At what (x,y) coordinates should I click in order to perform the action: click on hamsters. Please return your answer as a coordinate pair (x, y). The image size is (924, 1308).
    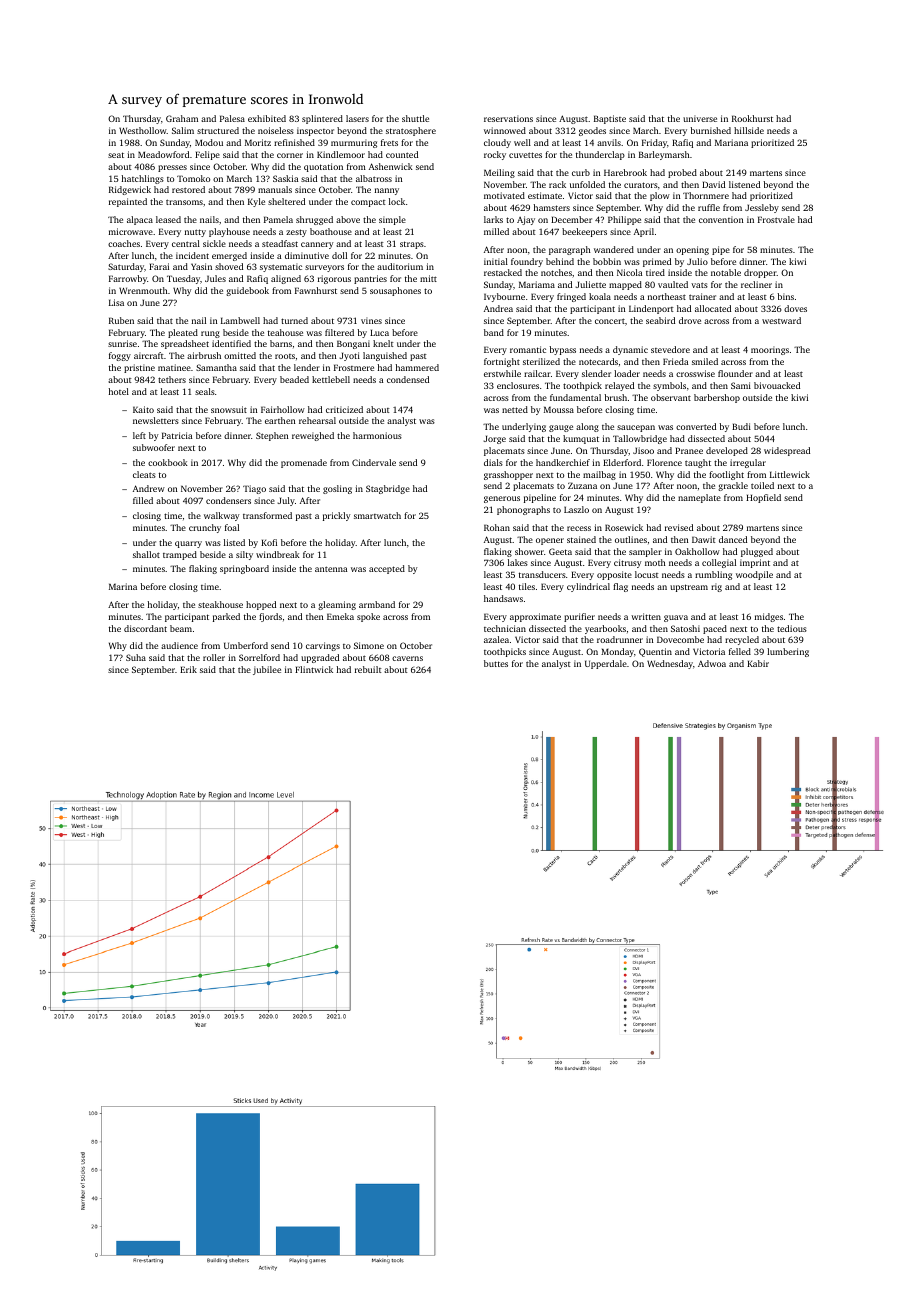
    Looking at the image, I should click on (552, 207).
